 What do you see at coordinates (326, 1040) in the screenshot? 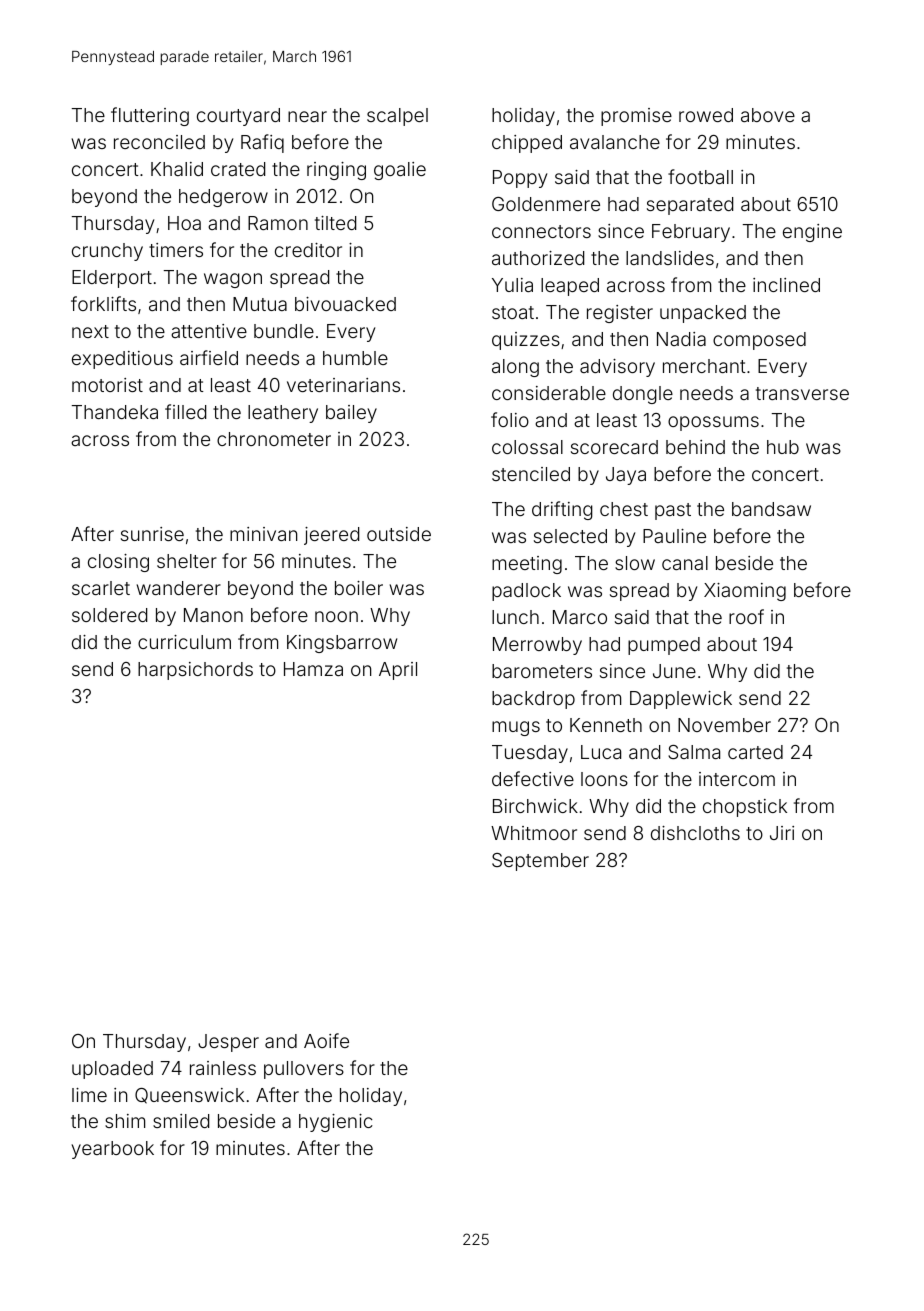
I see `Aoife` at bounding box center [326, 1040].
